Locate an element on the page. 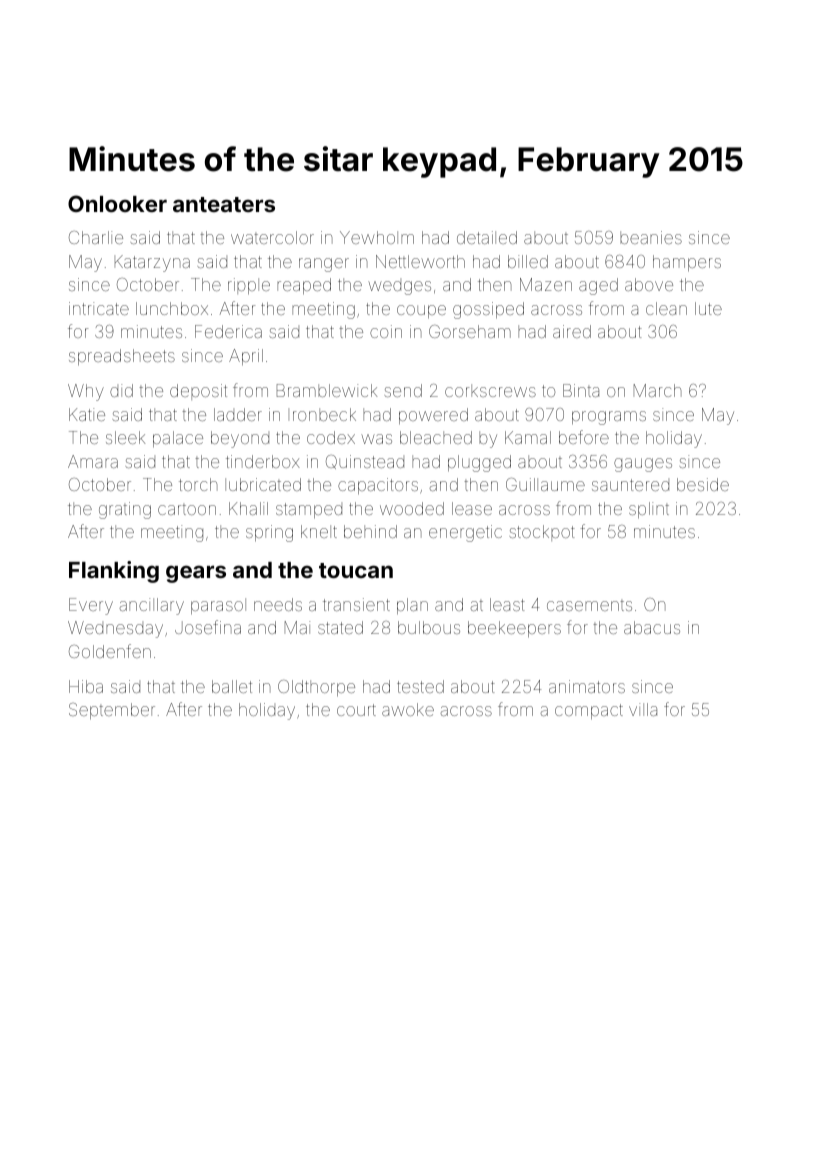 This document has width=813, height=1154. Josefina is located at coordinates (208, 627).
